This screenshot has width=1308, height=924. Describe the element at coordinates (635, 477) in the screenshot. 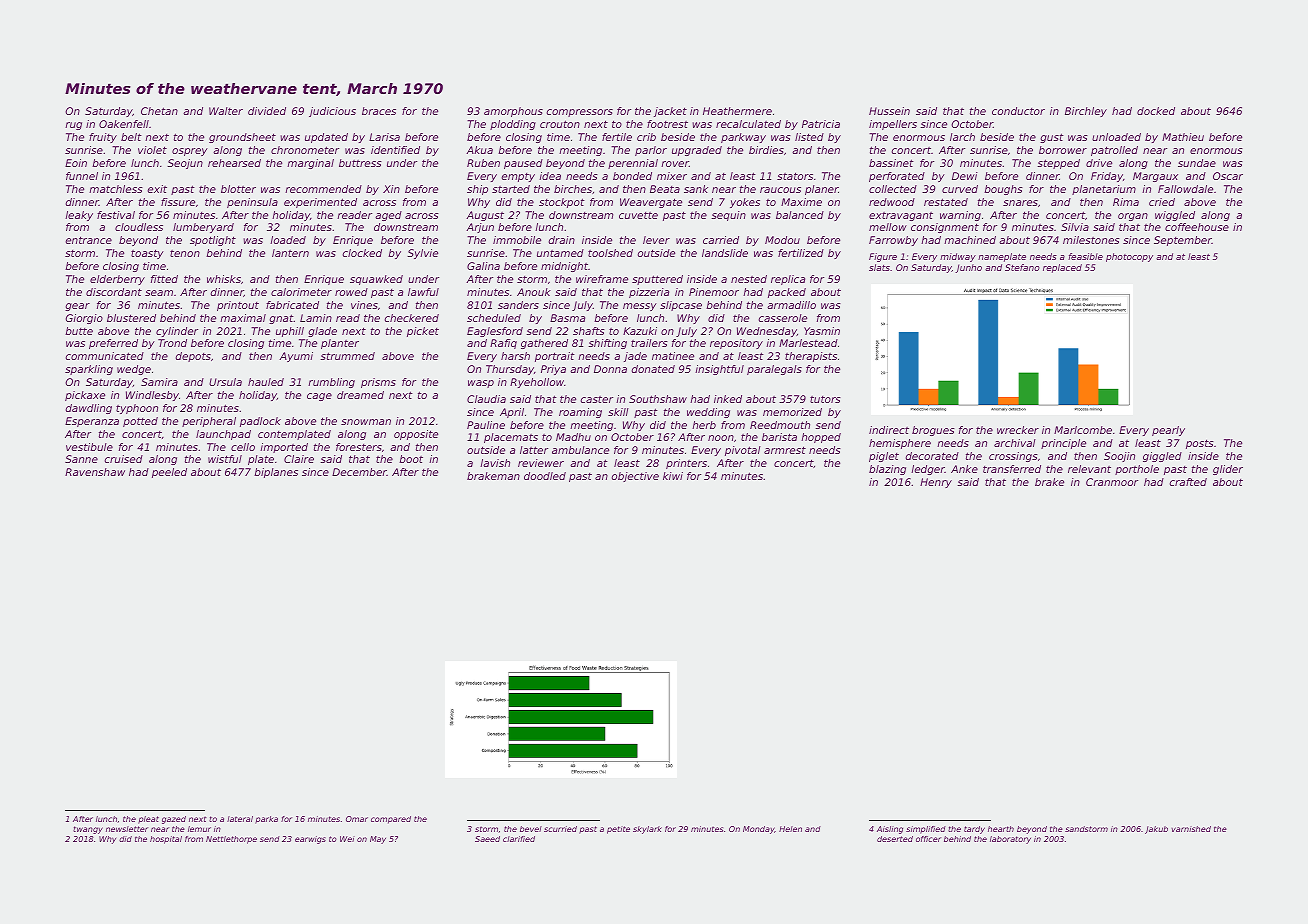

I see `objective` at that location.
